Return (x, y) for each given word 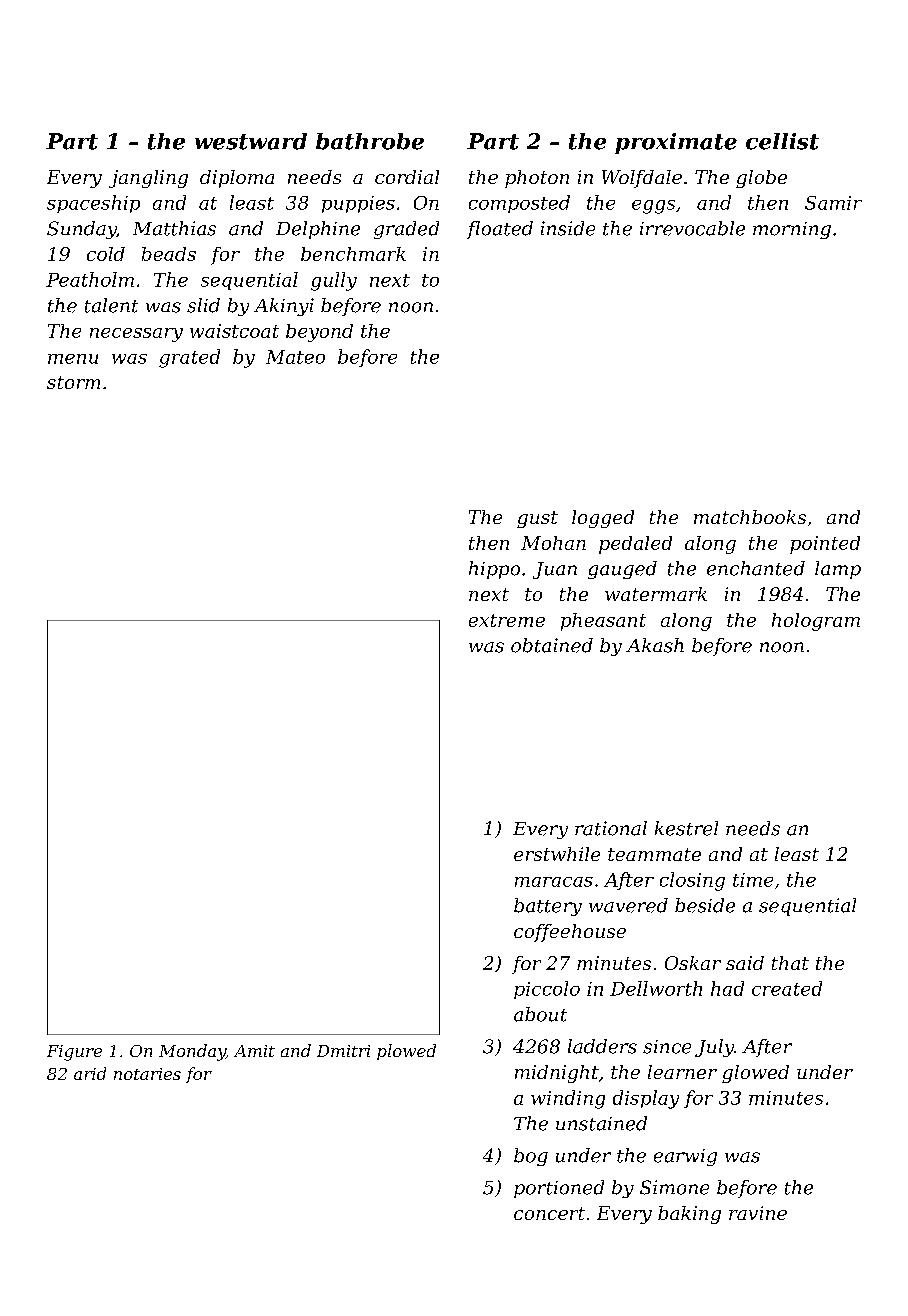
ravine (758, 1213)
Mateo (295, 357)
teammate (654, 854)
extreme (507, 620)
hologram (816, 622)
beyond (319, 333)
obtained (552, 645)
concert (549, 1213)
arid (90, 1073)
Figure (74, 1053)
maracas (554, 882)
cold (106, 254)
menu (73, 359)
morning (792, 230)
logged (603, 519)
